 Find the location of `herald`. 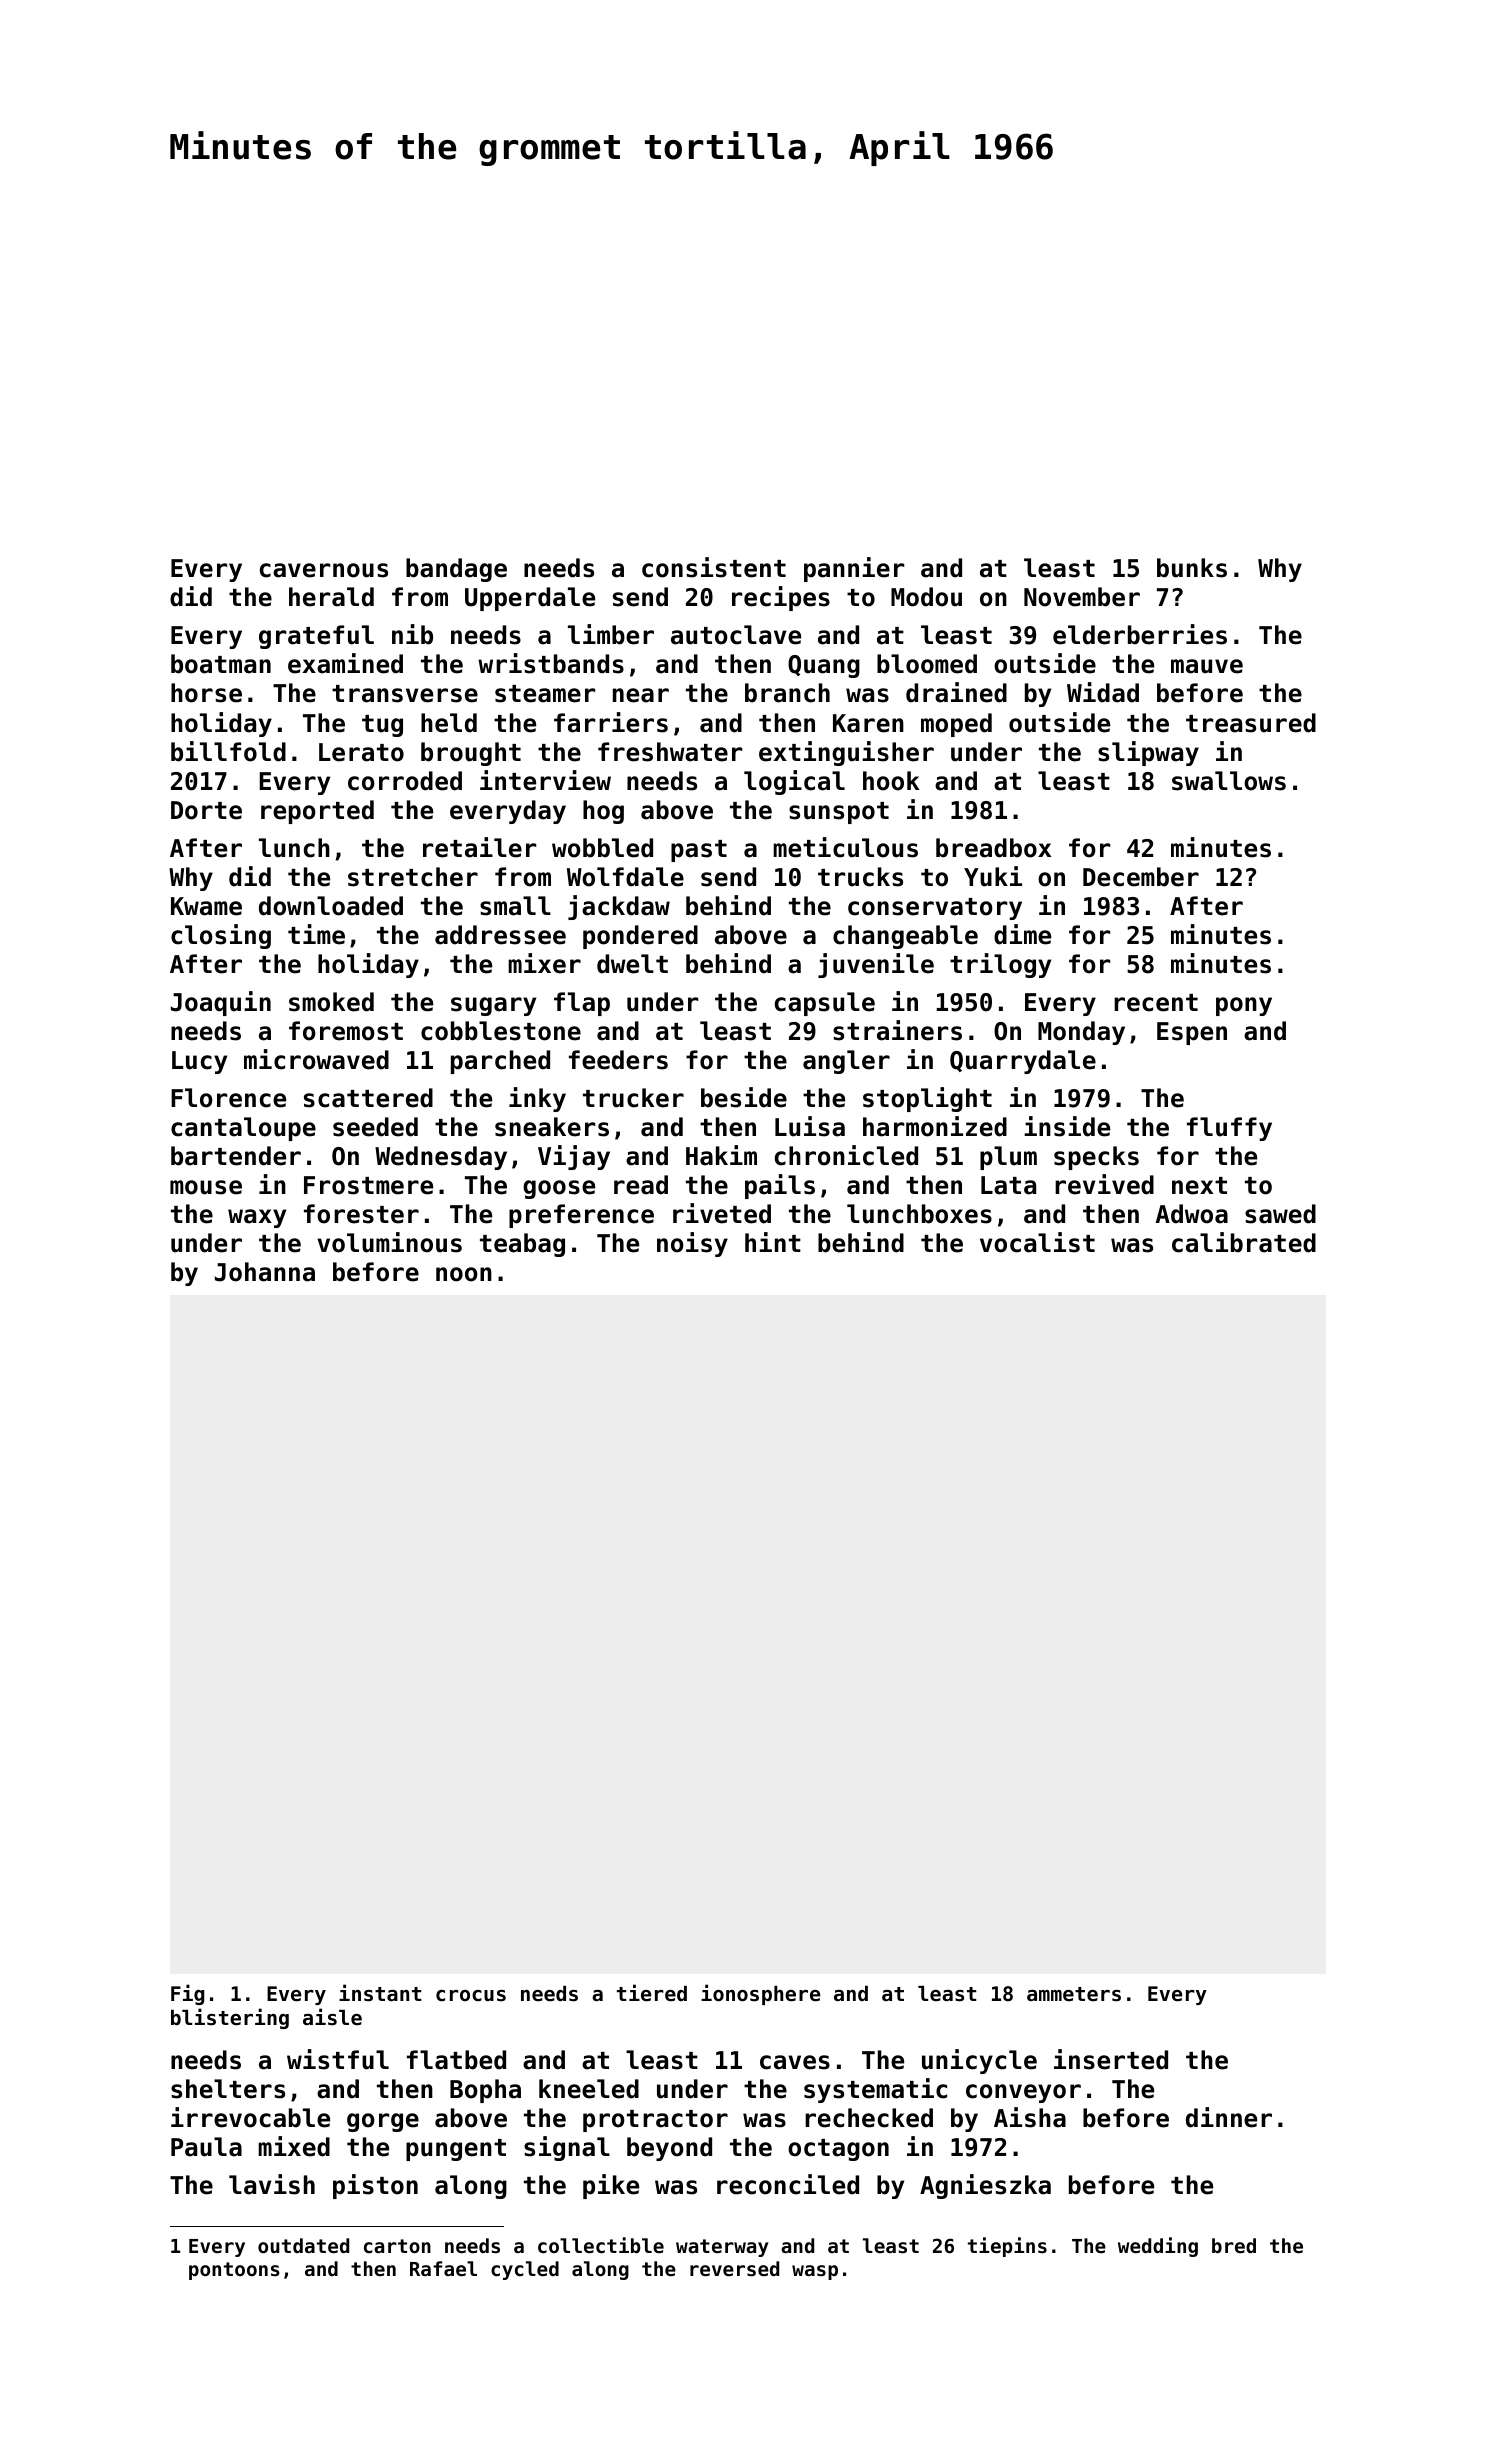

herald is located at coordinates (331, 597).
